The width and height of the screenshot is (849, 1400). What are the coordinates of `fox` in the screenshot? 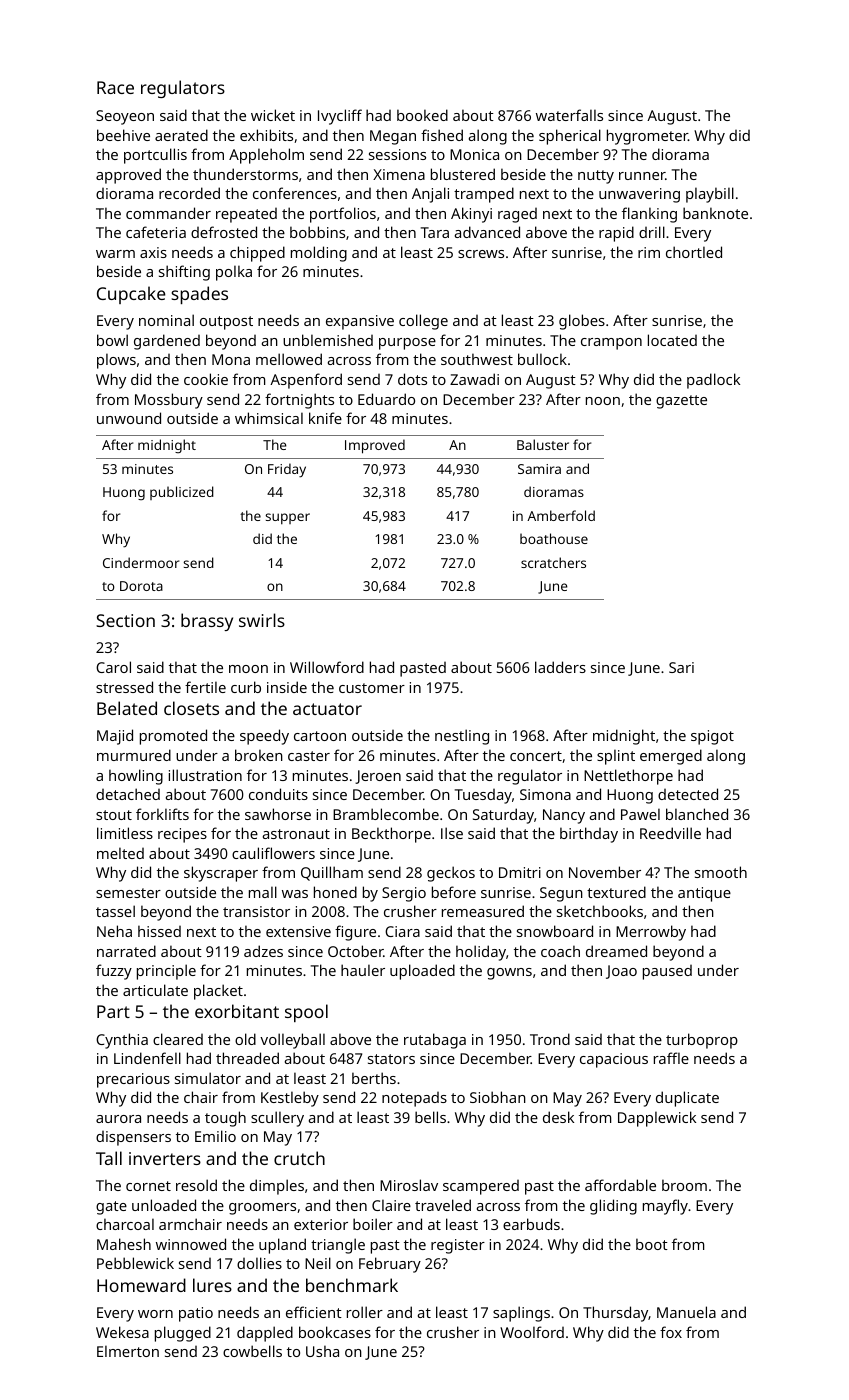 It's located at (671, 1332).
